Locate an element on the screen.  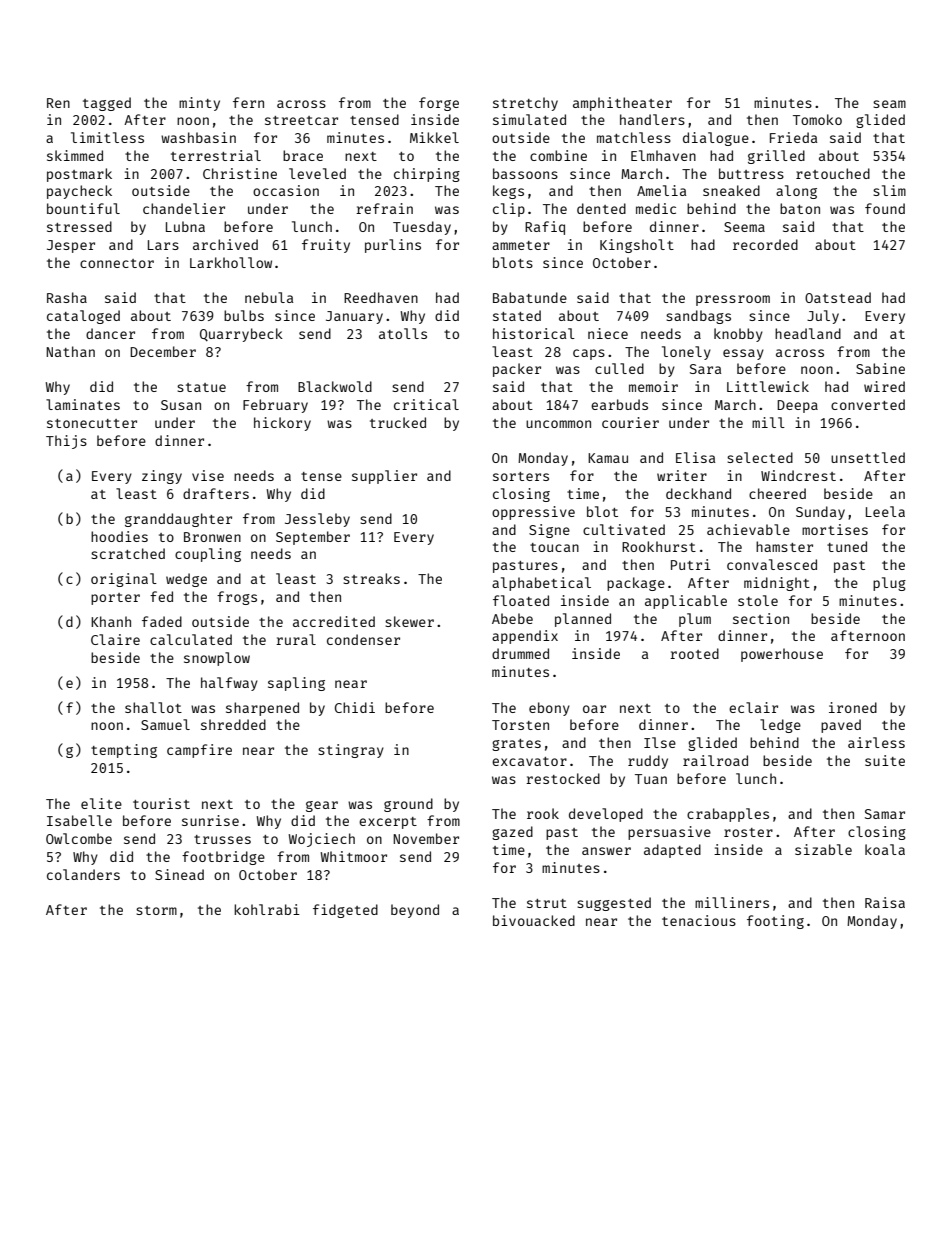
fidgeted is located at coordinates (345, 911).
